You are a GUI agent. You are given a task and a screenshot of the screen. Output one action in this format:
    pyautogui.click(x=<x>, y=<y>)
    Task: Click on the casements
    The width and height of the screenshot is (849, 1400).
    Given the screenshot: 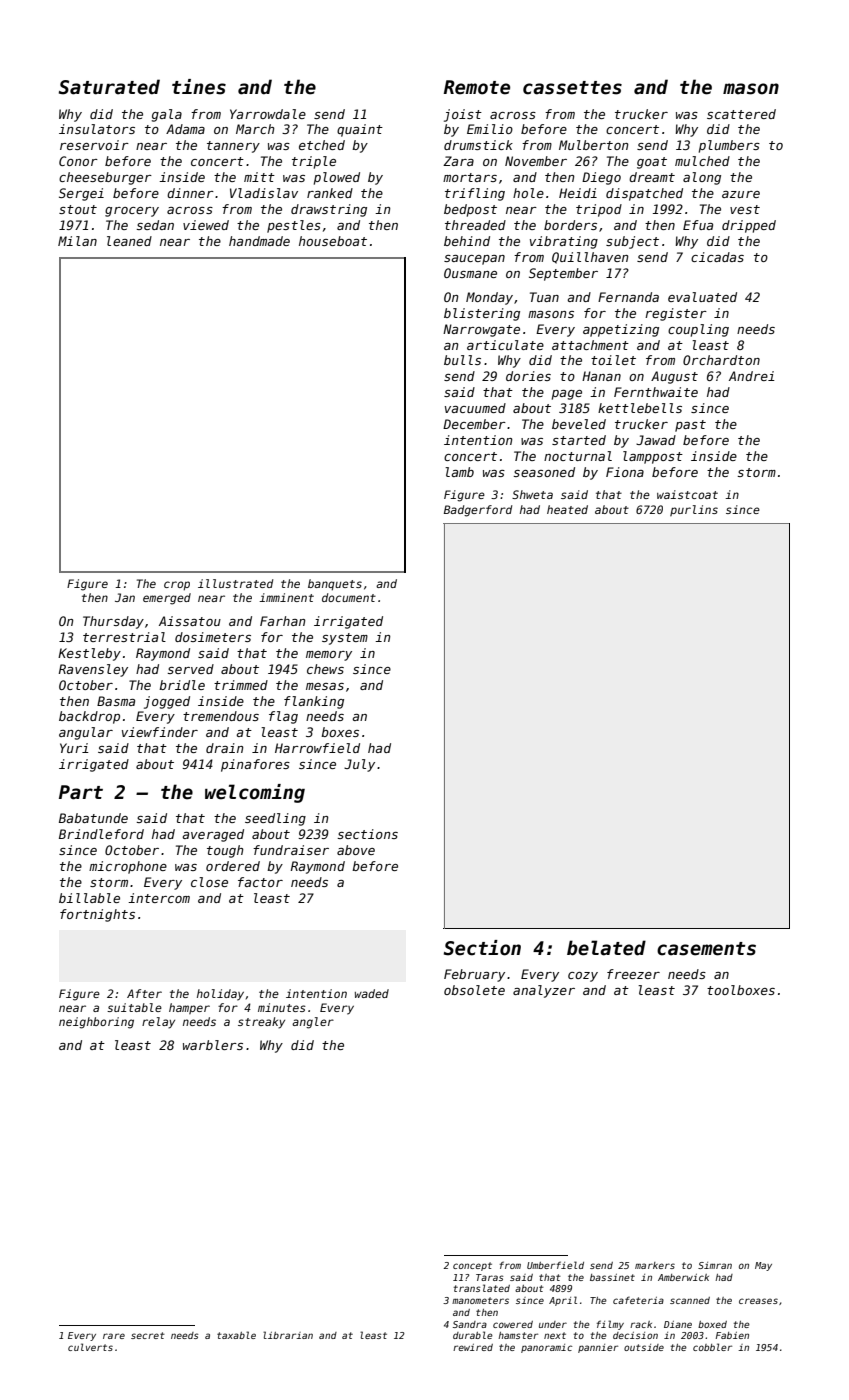 What is the action you would take?
    pyautogui.click(x=706, y=949)
